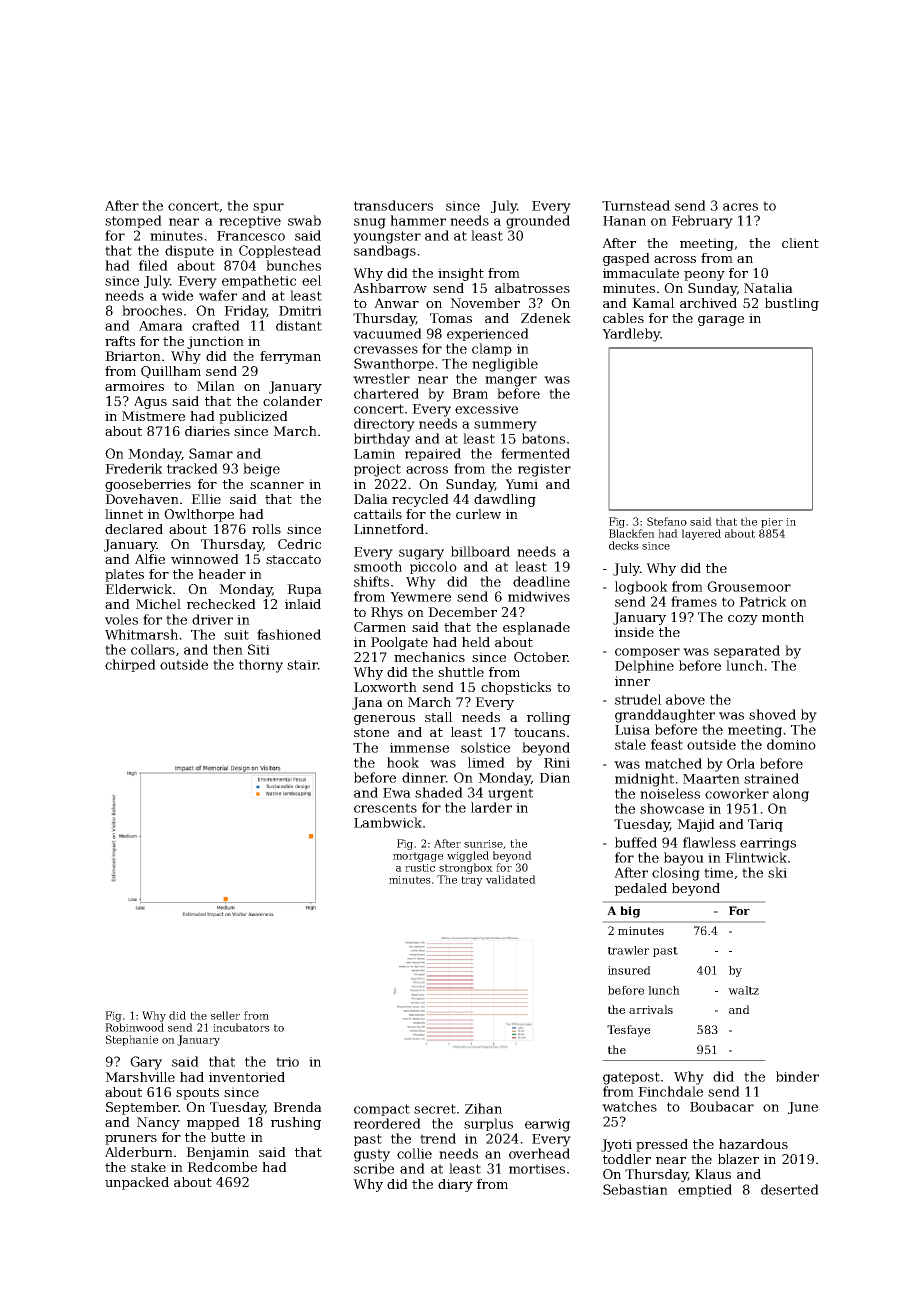  I want to click on stomped, so click(133, 221).
